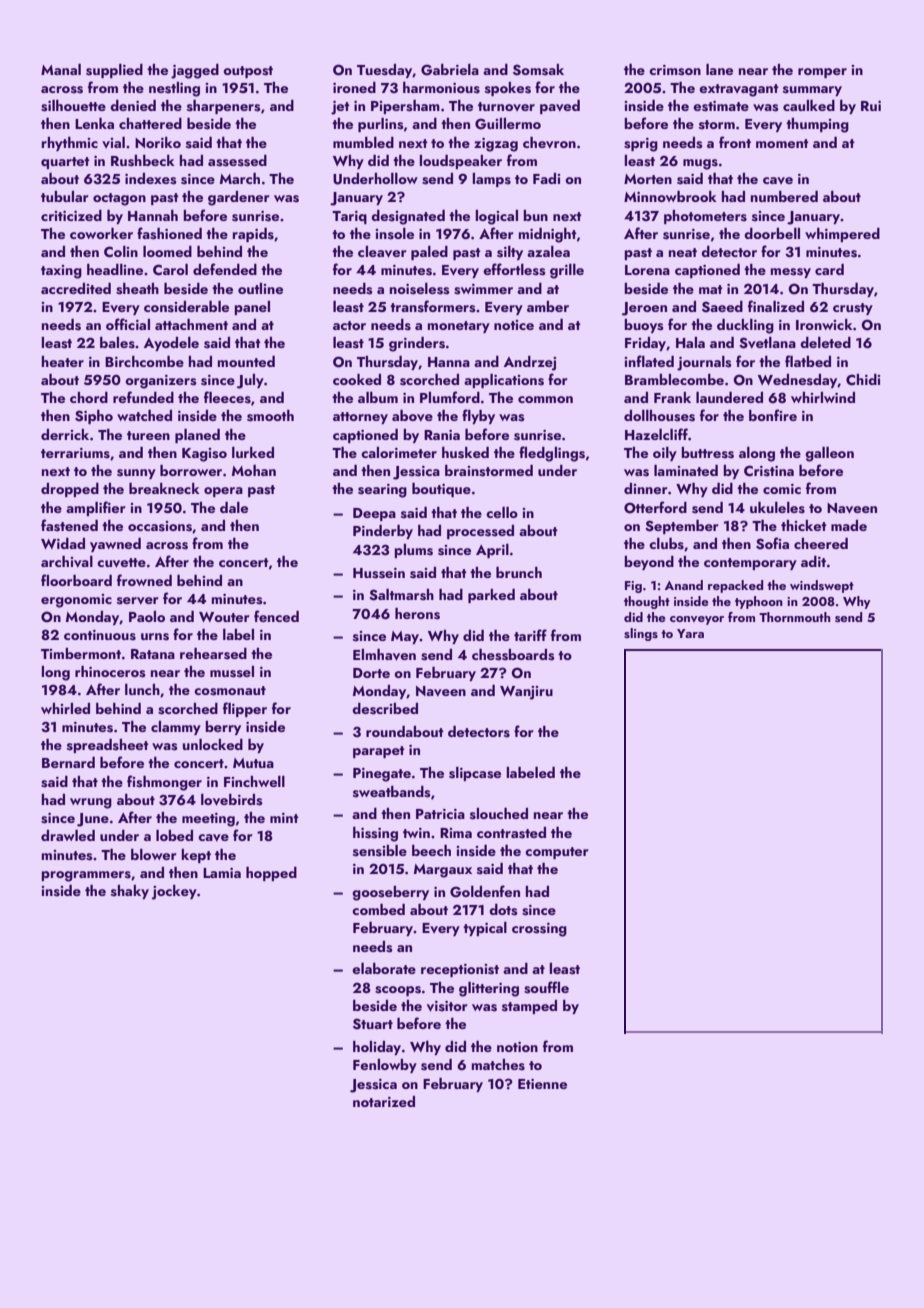 This image has width=924, height=1308. Describe the element at coordinates (557, 853) in the image. I see `computer` at that location.
